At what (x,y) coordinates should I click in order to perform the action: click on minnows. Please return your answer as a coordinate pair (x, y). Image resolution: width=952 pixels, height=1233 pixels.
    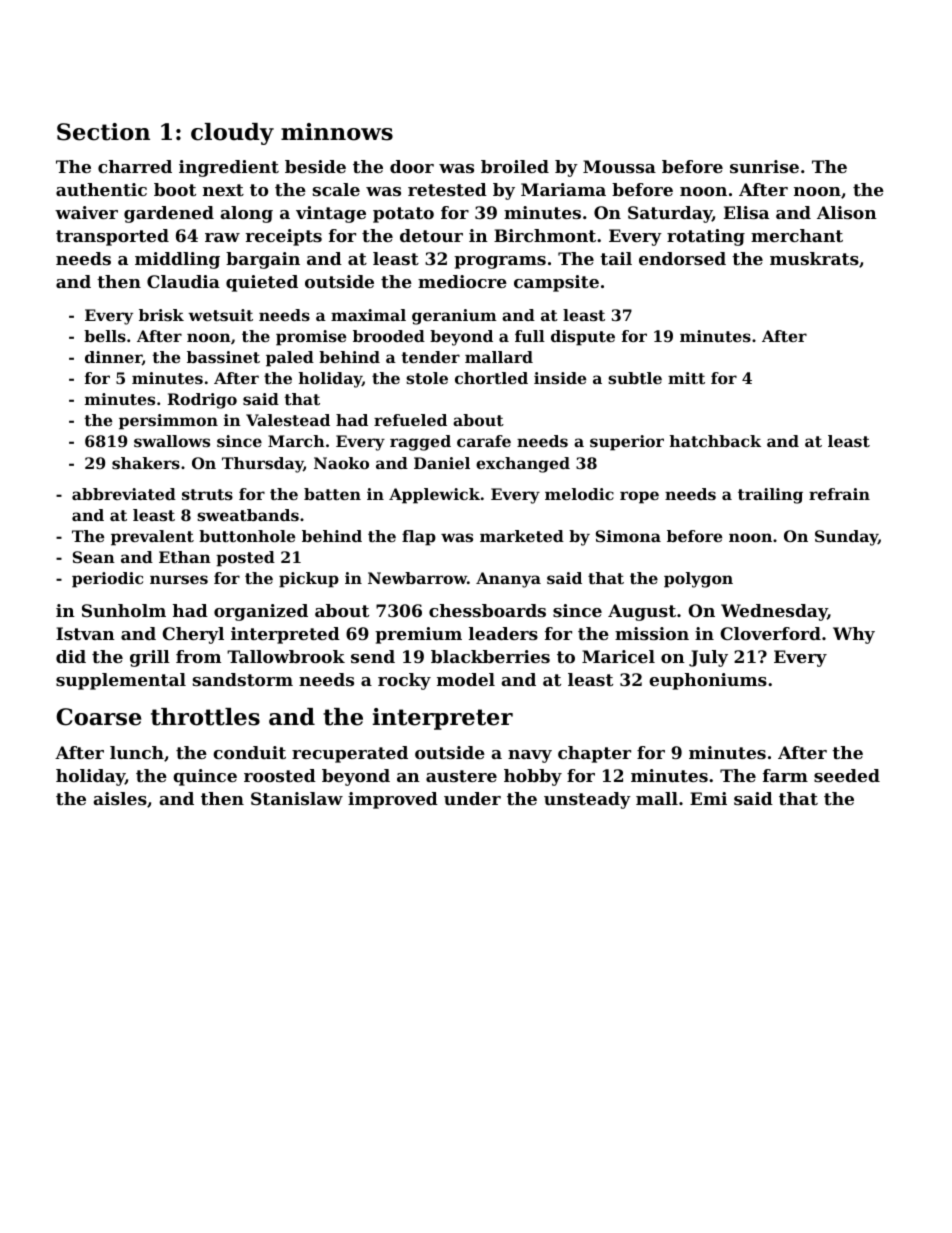
    Looking at the image, I should click on (337, 132).
